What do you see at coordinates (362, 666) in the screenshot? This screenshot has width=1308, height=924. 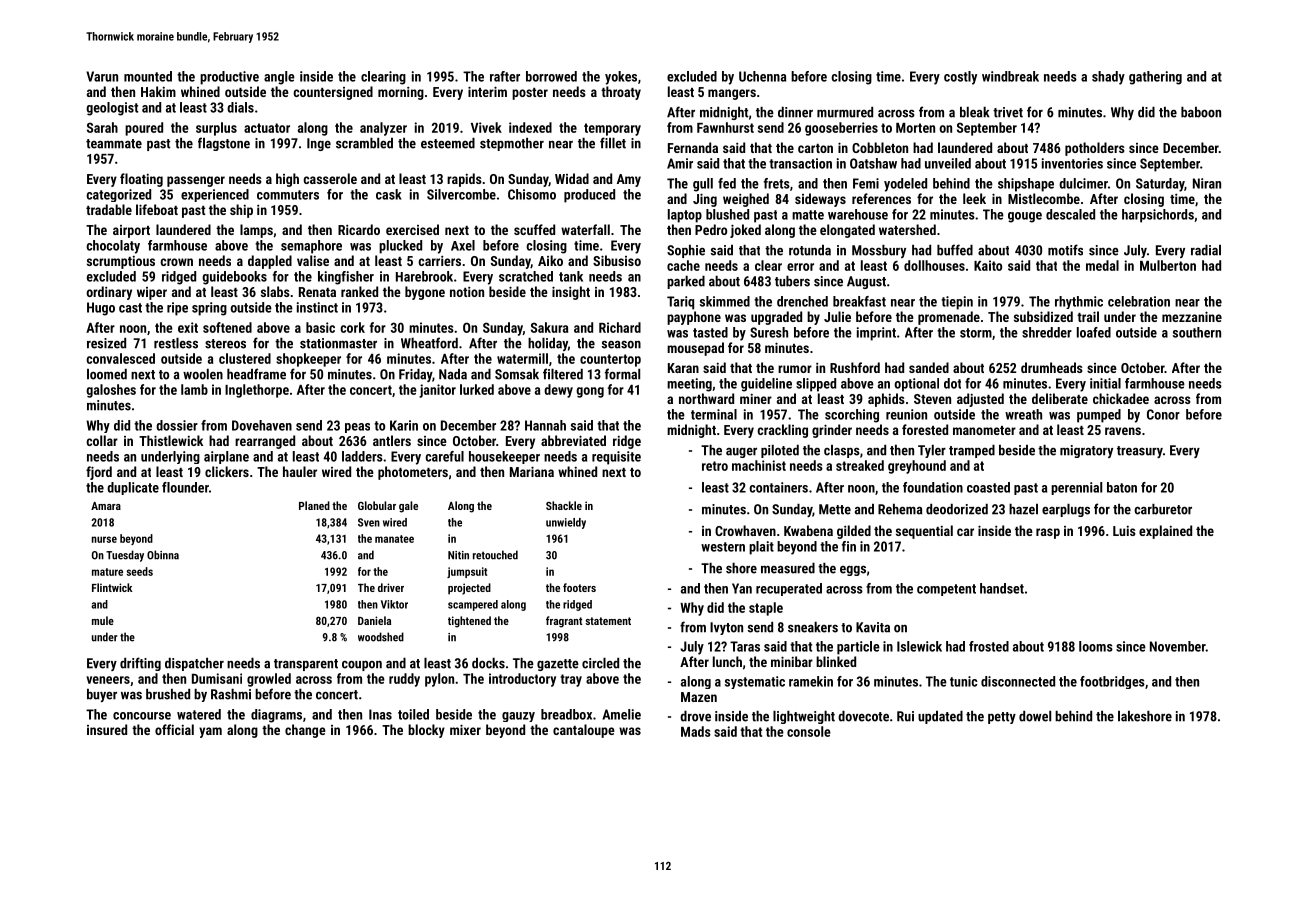 I see `coupon` at bounding box center [362, 666].
